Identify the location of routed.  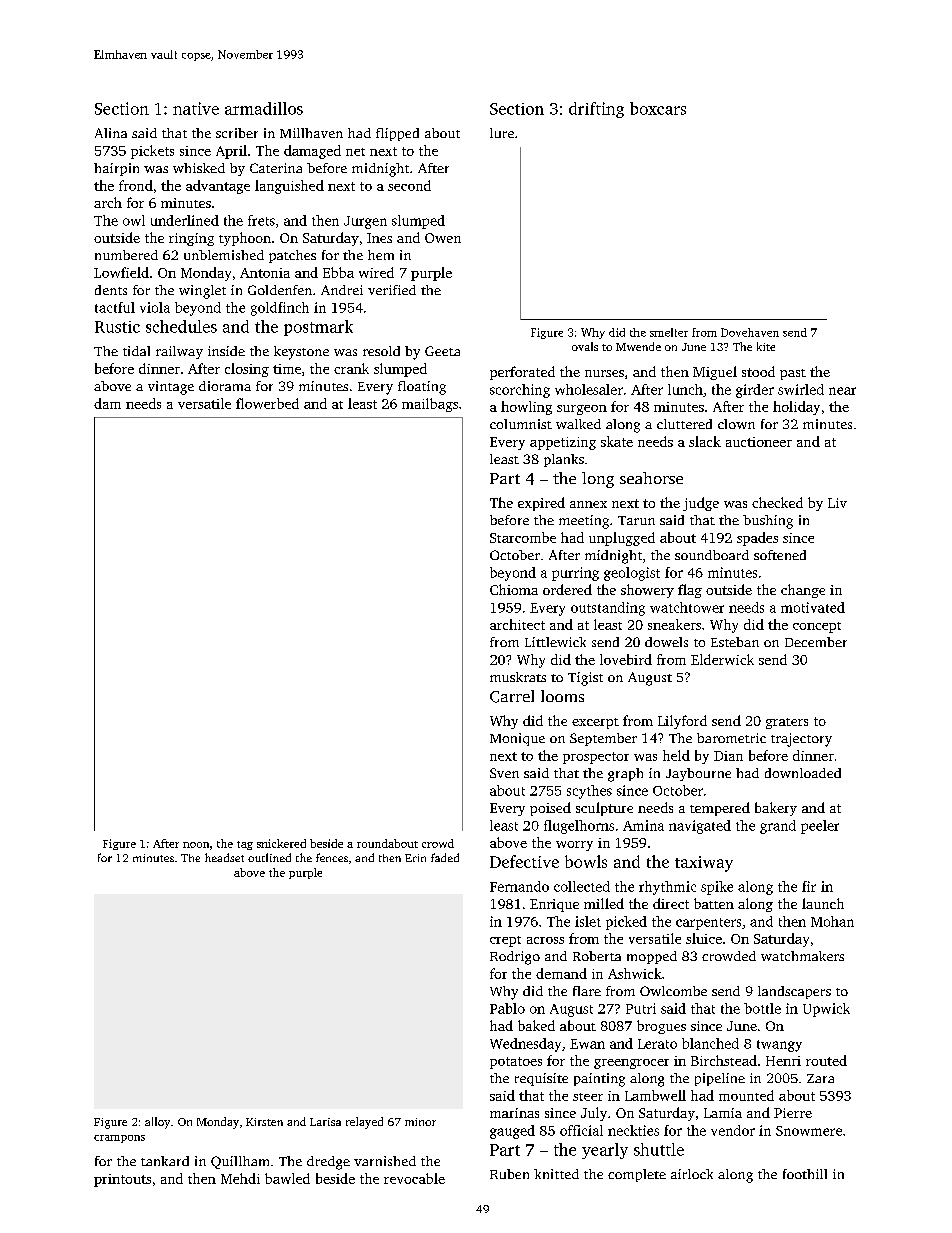
(826, 1060).
